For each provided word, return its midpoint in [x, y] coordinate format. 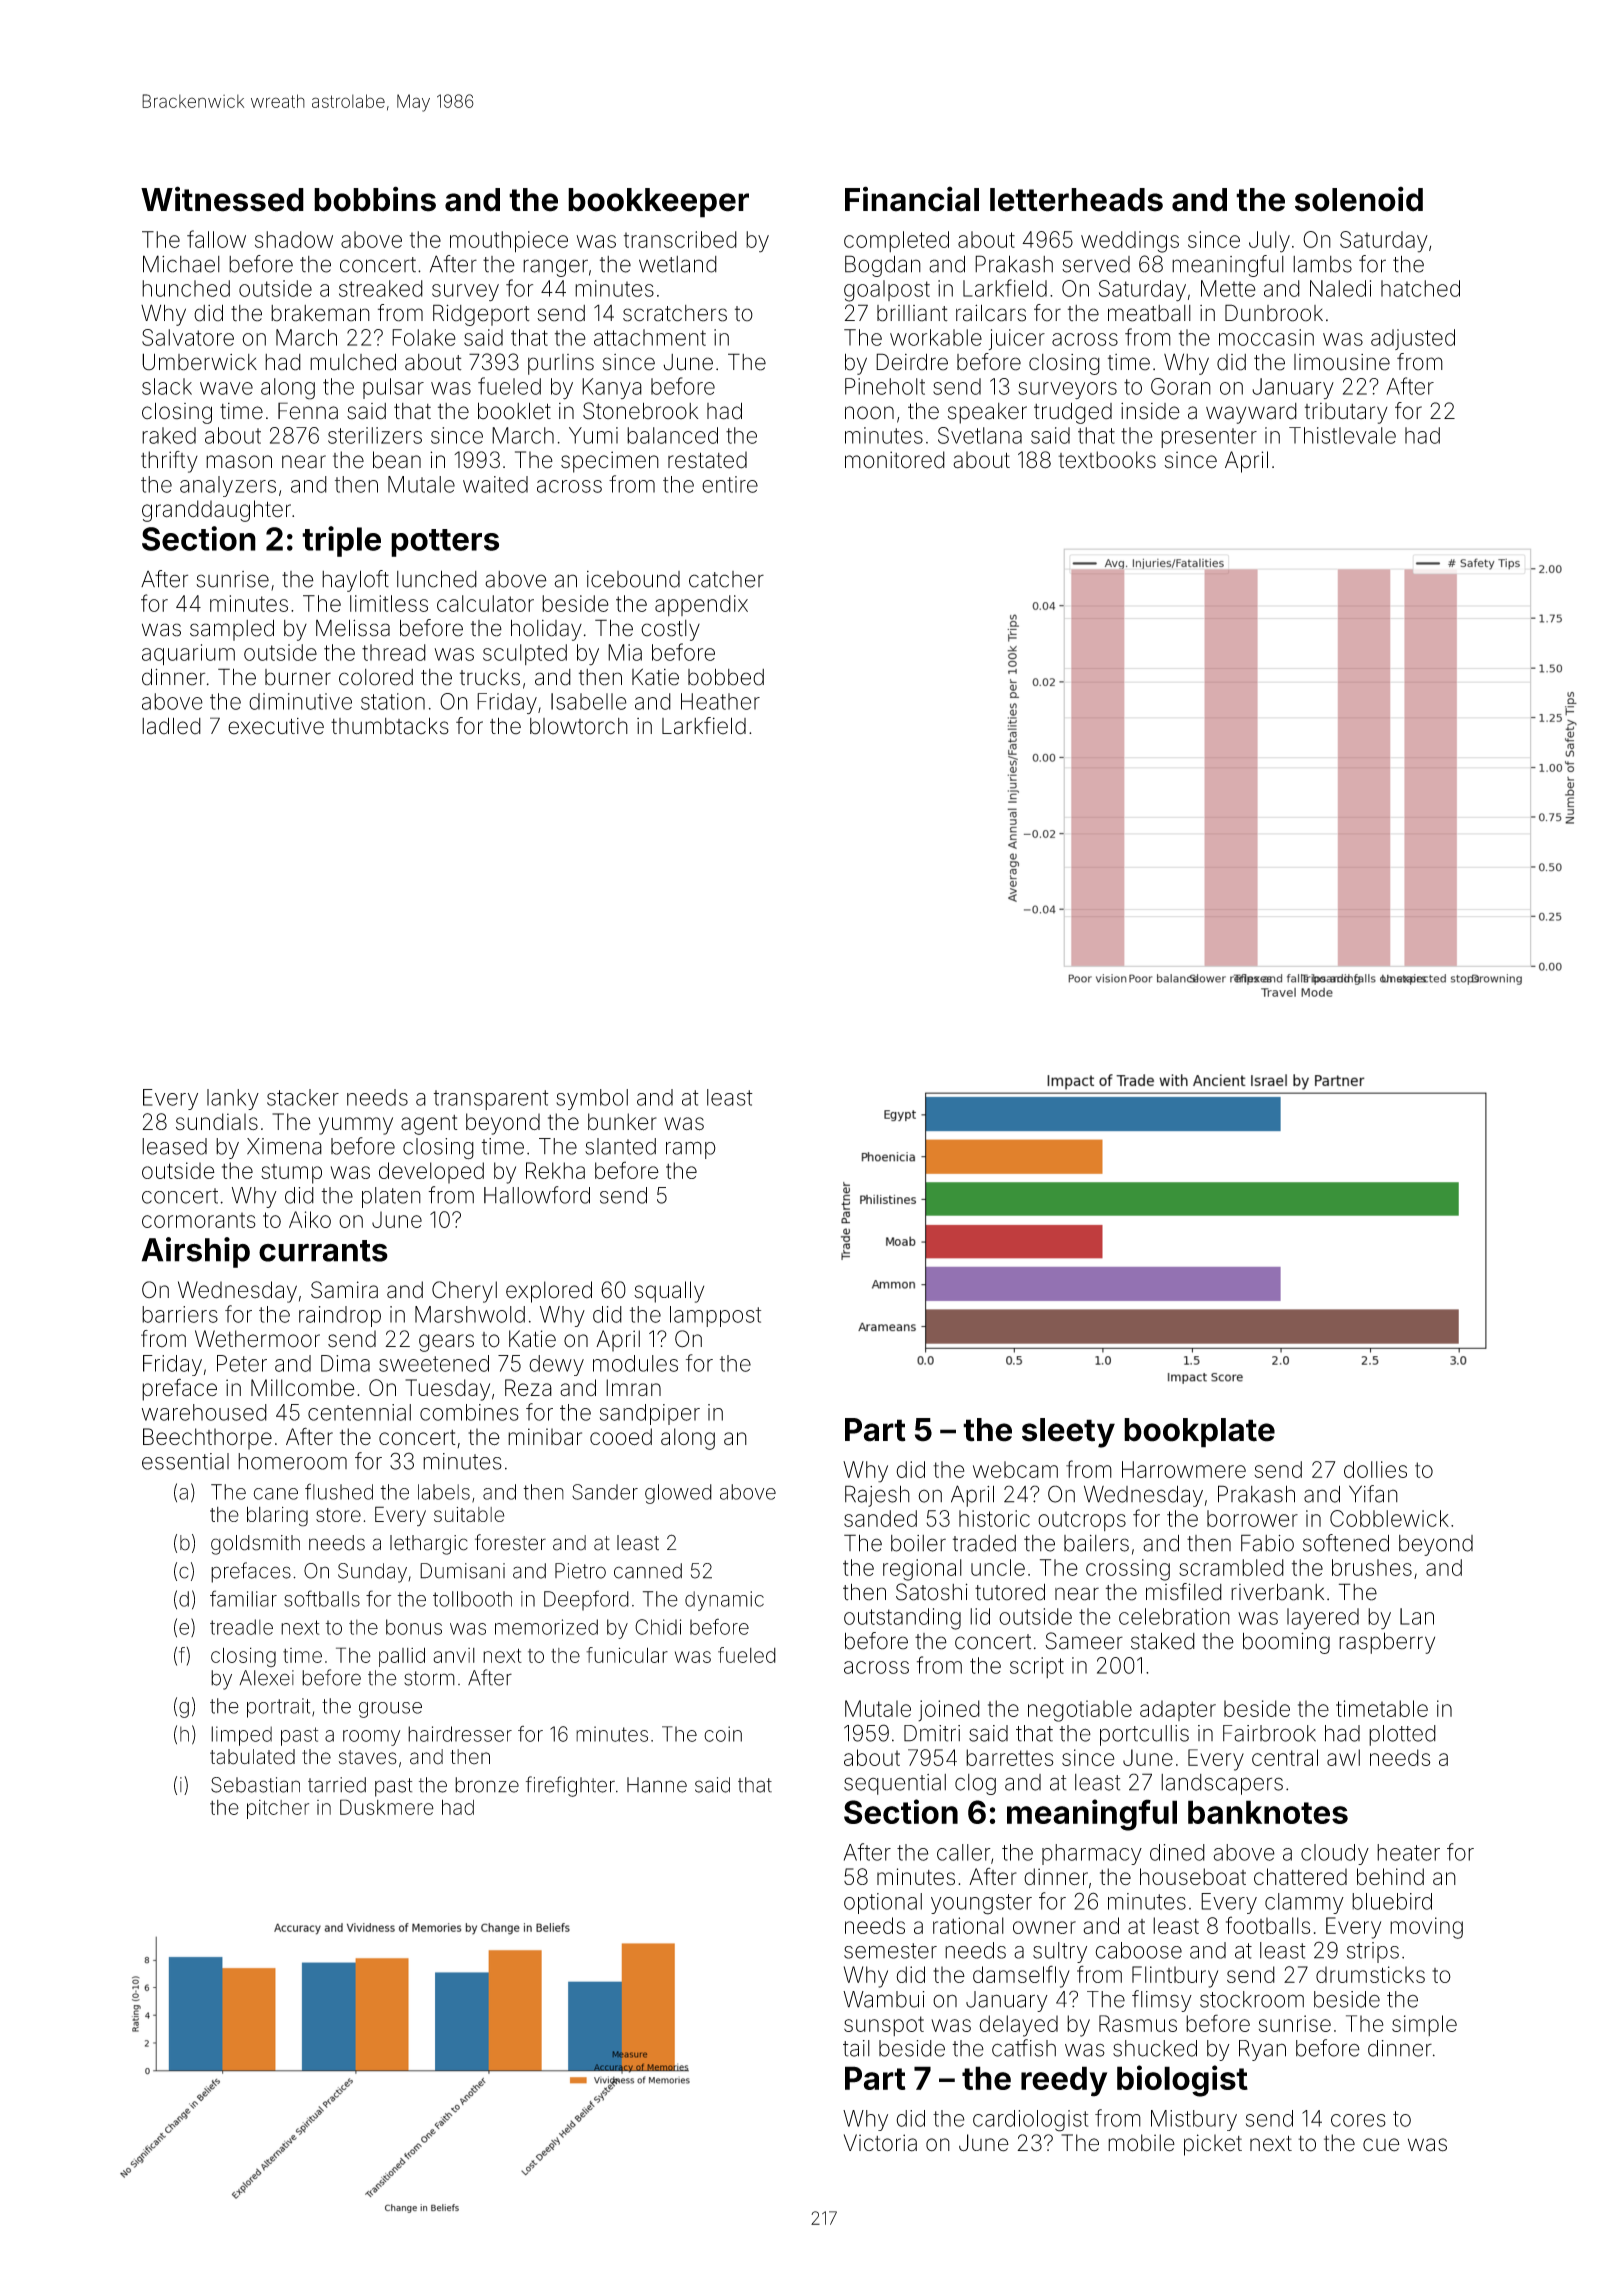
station [393, 701]
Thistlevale [1342, 435]
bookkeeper [658, 203]
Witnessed [222, 199]
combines [469, 1412]
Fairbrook [1269, 1733]
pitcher [278, 1809]
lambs [1322, 264]
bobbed [726, 677]
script [1037, 1667]
